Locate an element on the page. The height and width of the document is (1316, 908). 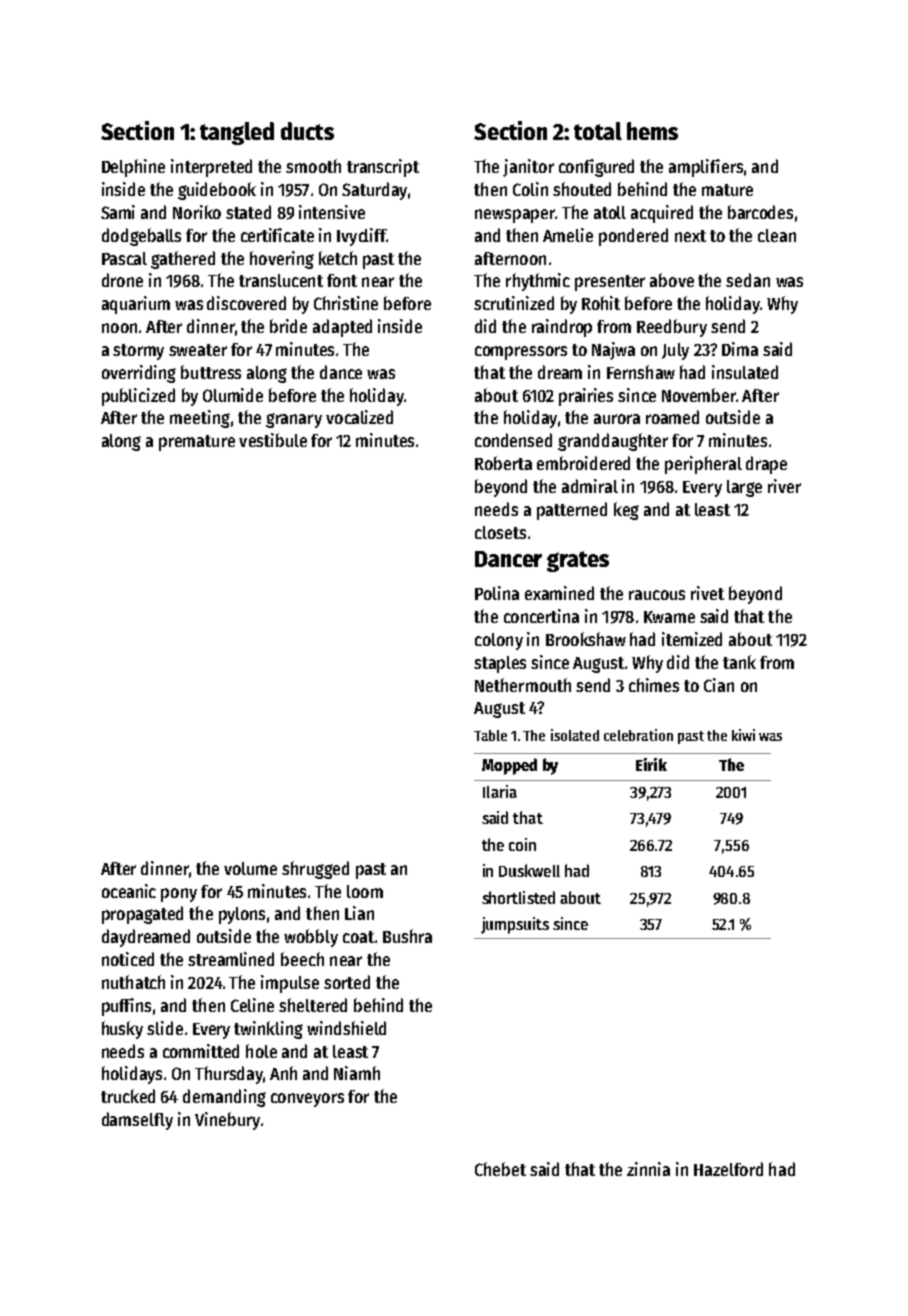
trucked is located at coordinates (128, 1096).
